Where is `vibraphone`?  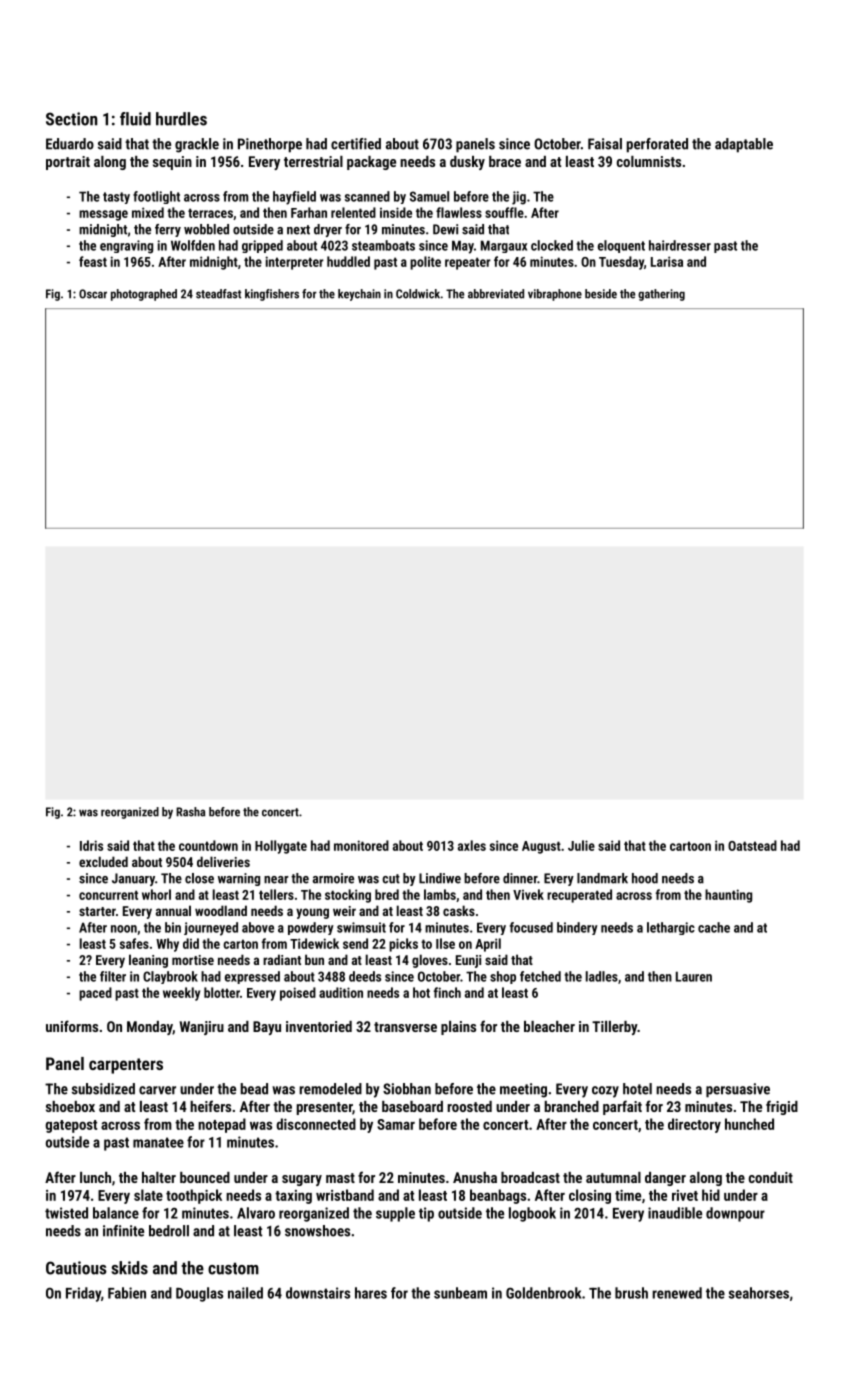
vibraphone is located at coordinates (555, 295).
